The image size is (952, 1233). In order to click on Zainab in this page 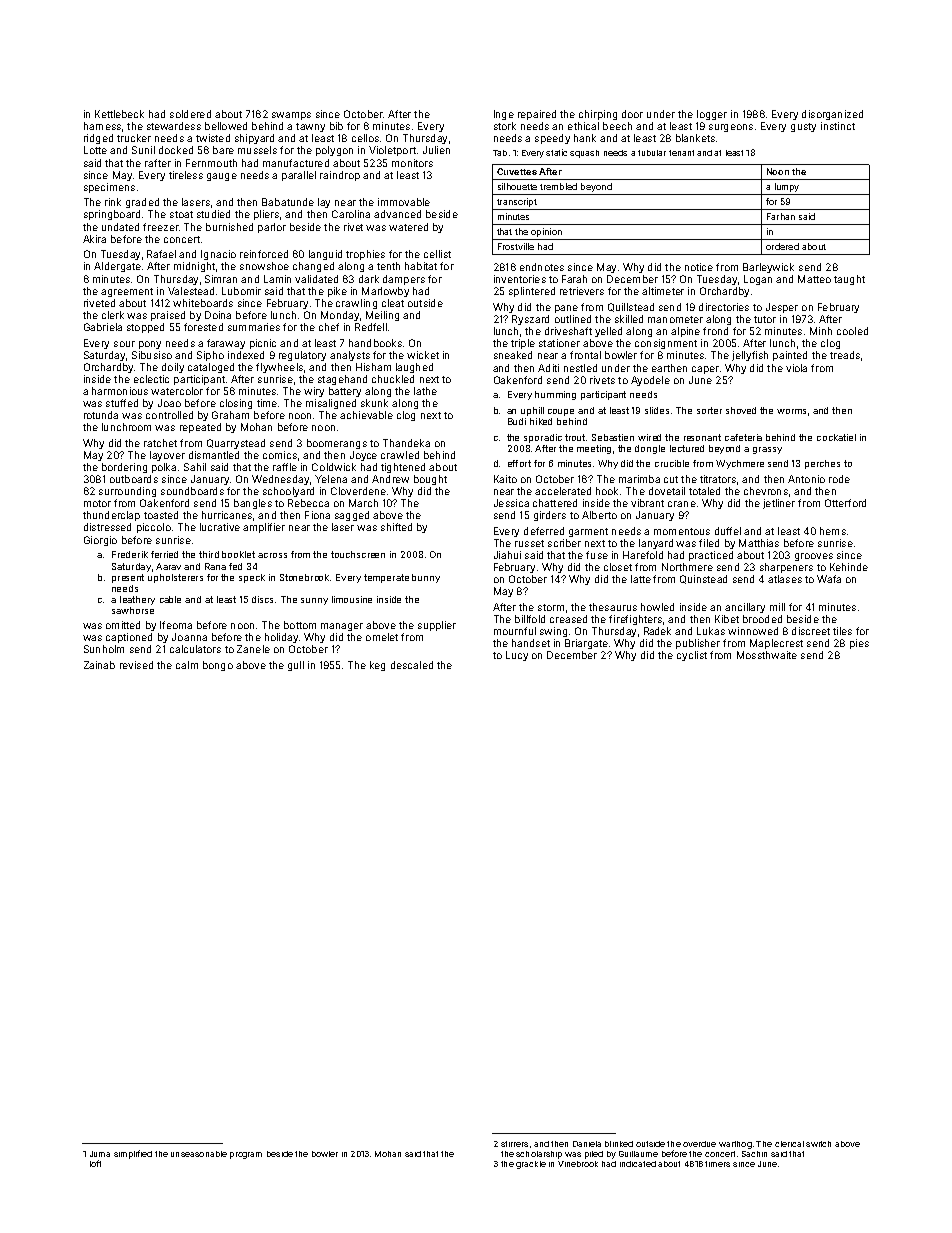, I will do `click(99, 665)`.
